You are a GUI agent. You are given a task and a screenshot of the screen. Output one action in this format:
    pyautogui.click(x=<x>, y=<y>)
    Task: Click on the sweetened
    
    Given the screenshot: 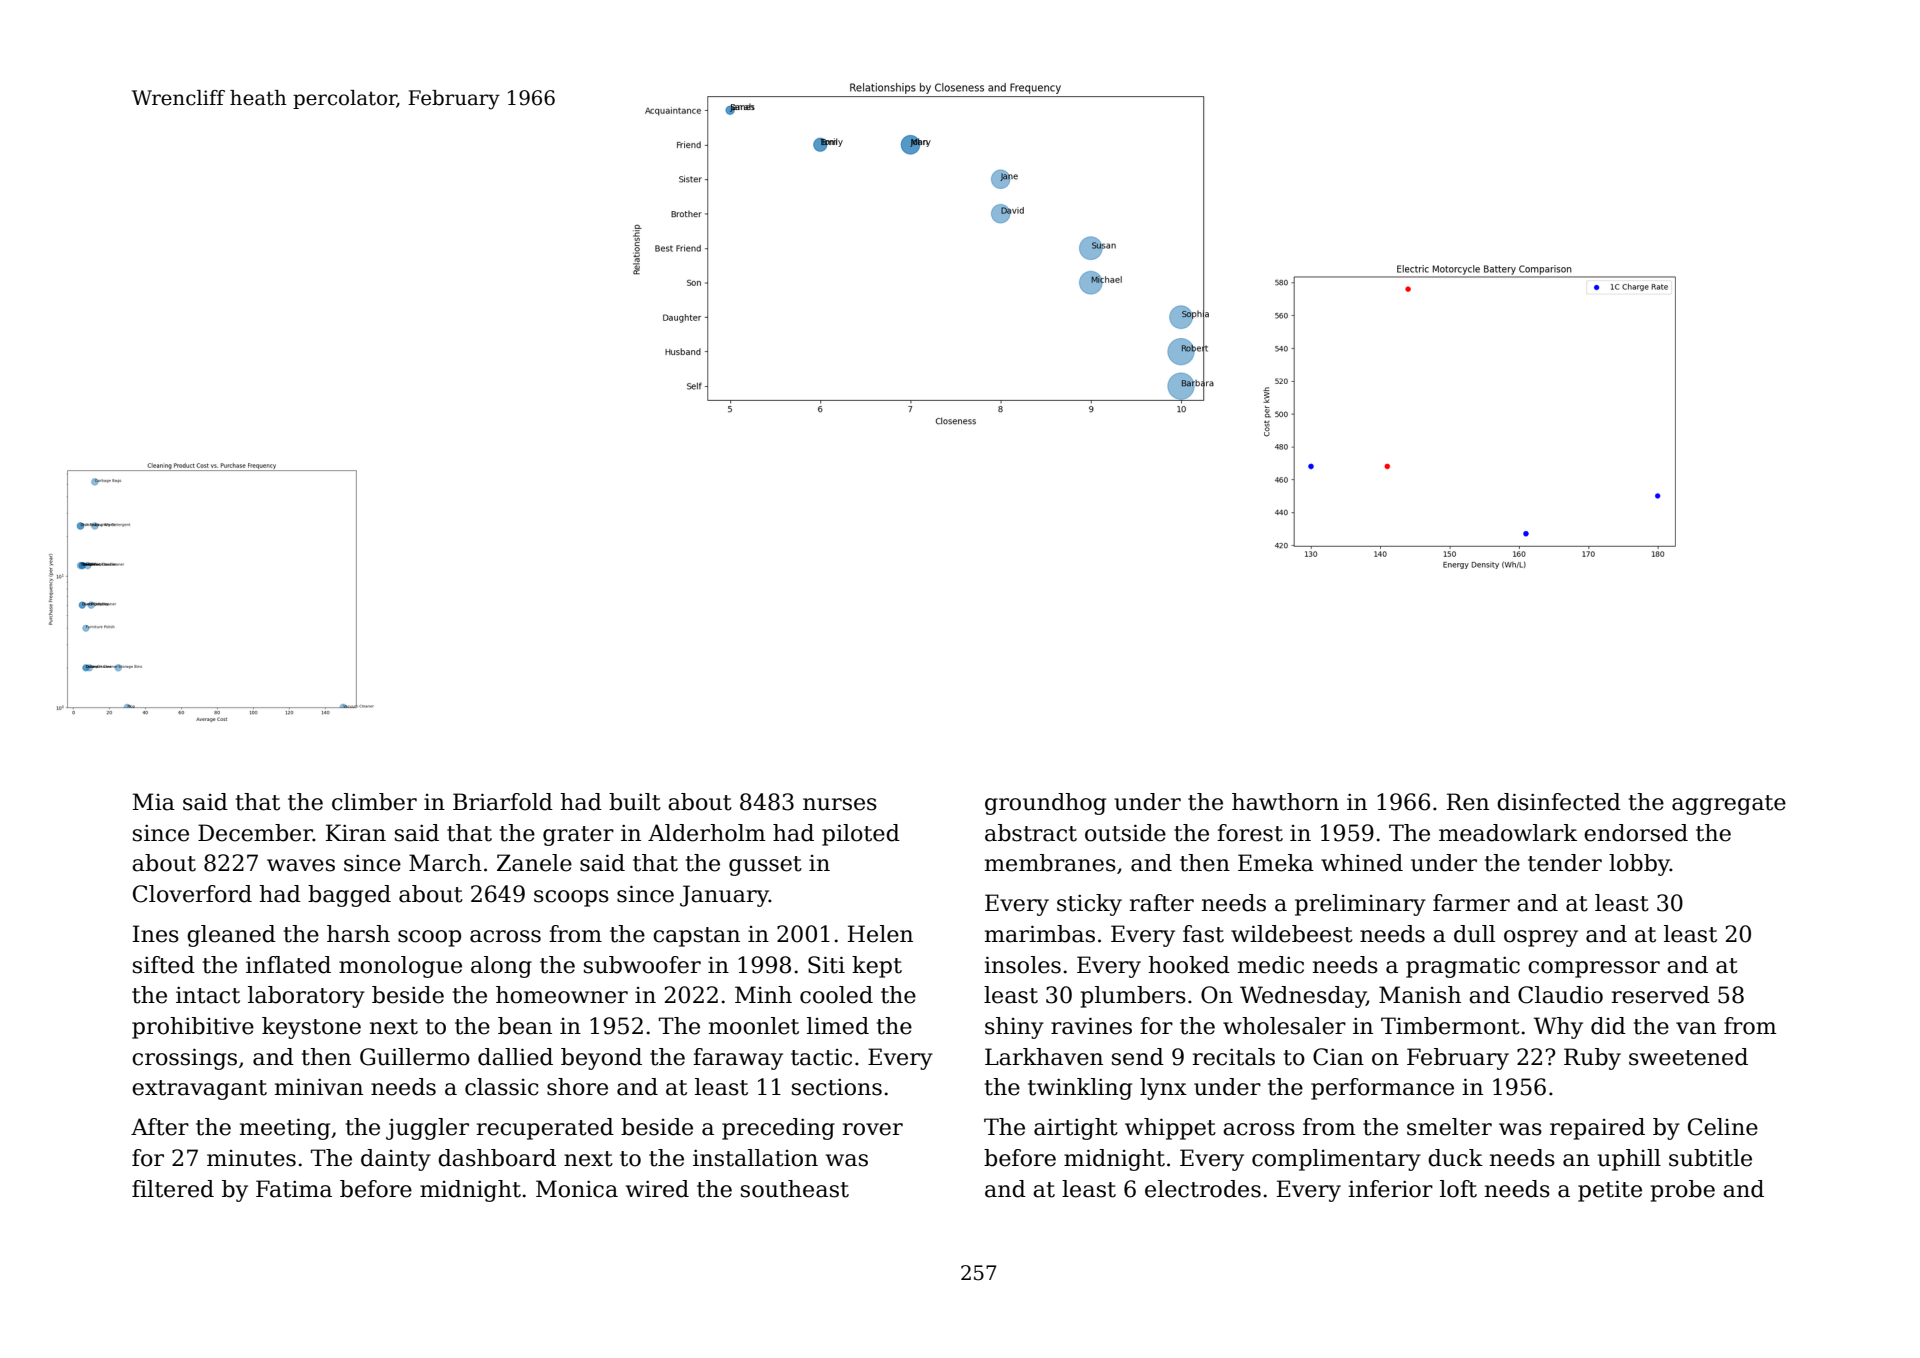 What is the action you would take?
    pyautogui.click(x=1688, y=1057)
